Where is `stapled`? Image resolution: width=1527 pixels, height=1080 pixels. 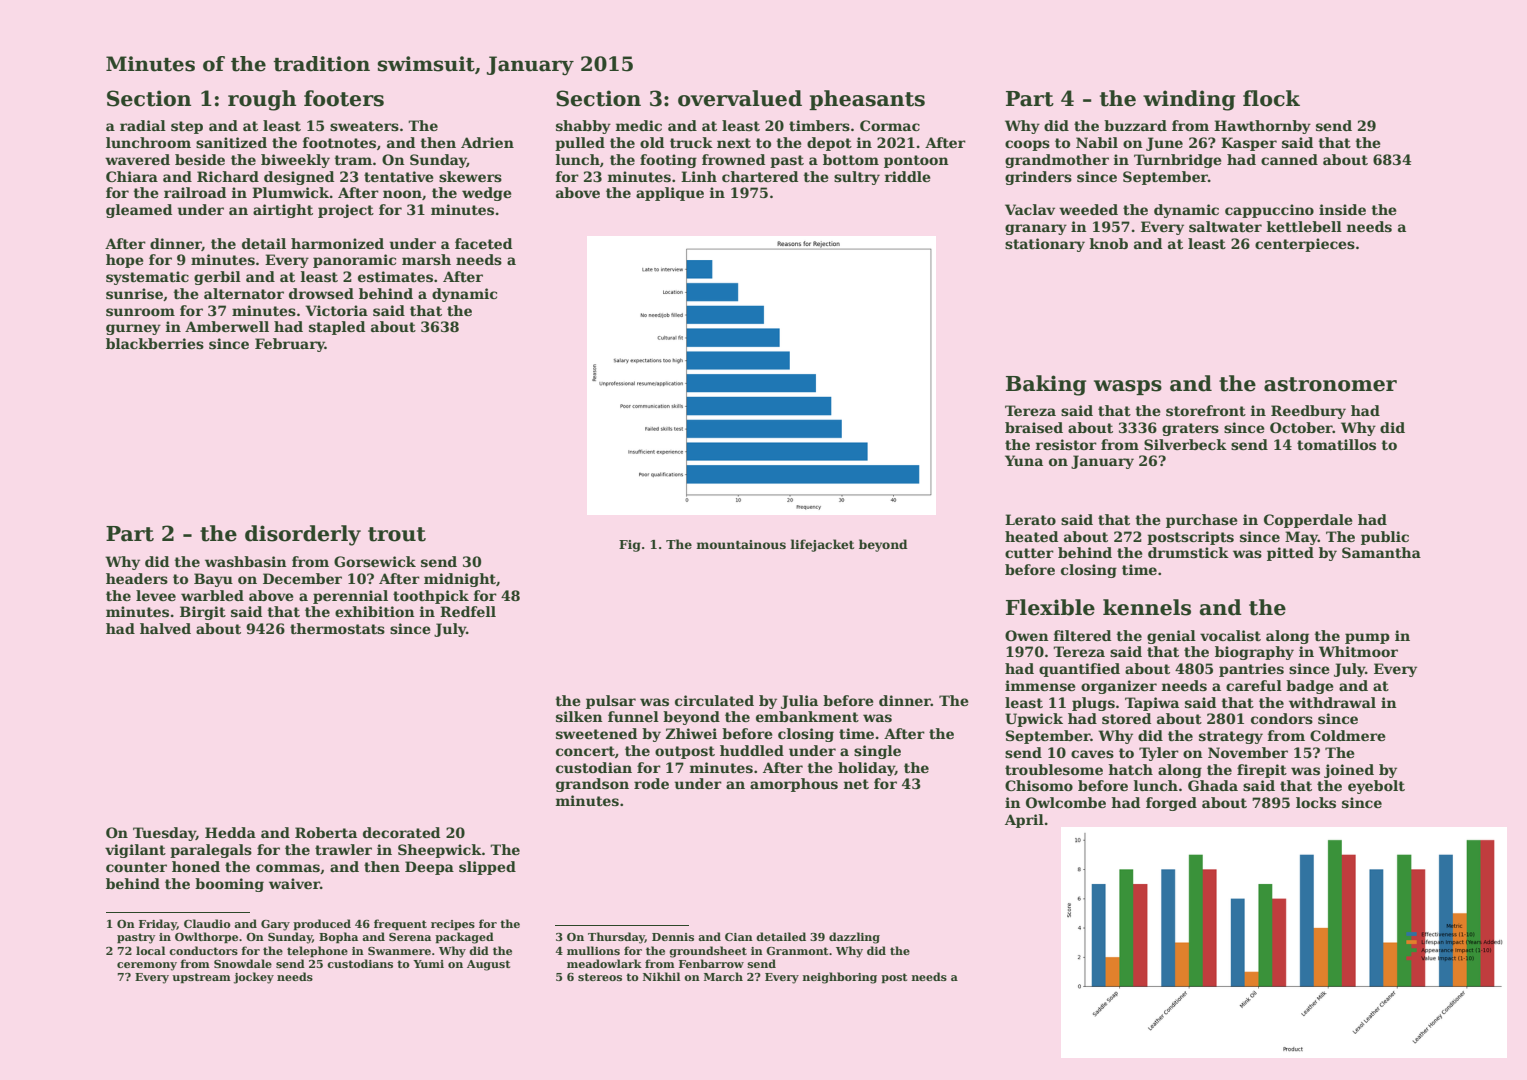
stapled is located at coordinates (337, 328).
